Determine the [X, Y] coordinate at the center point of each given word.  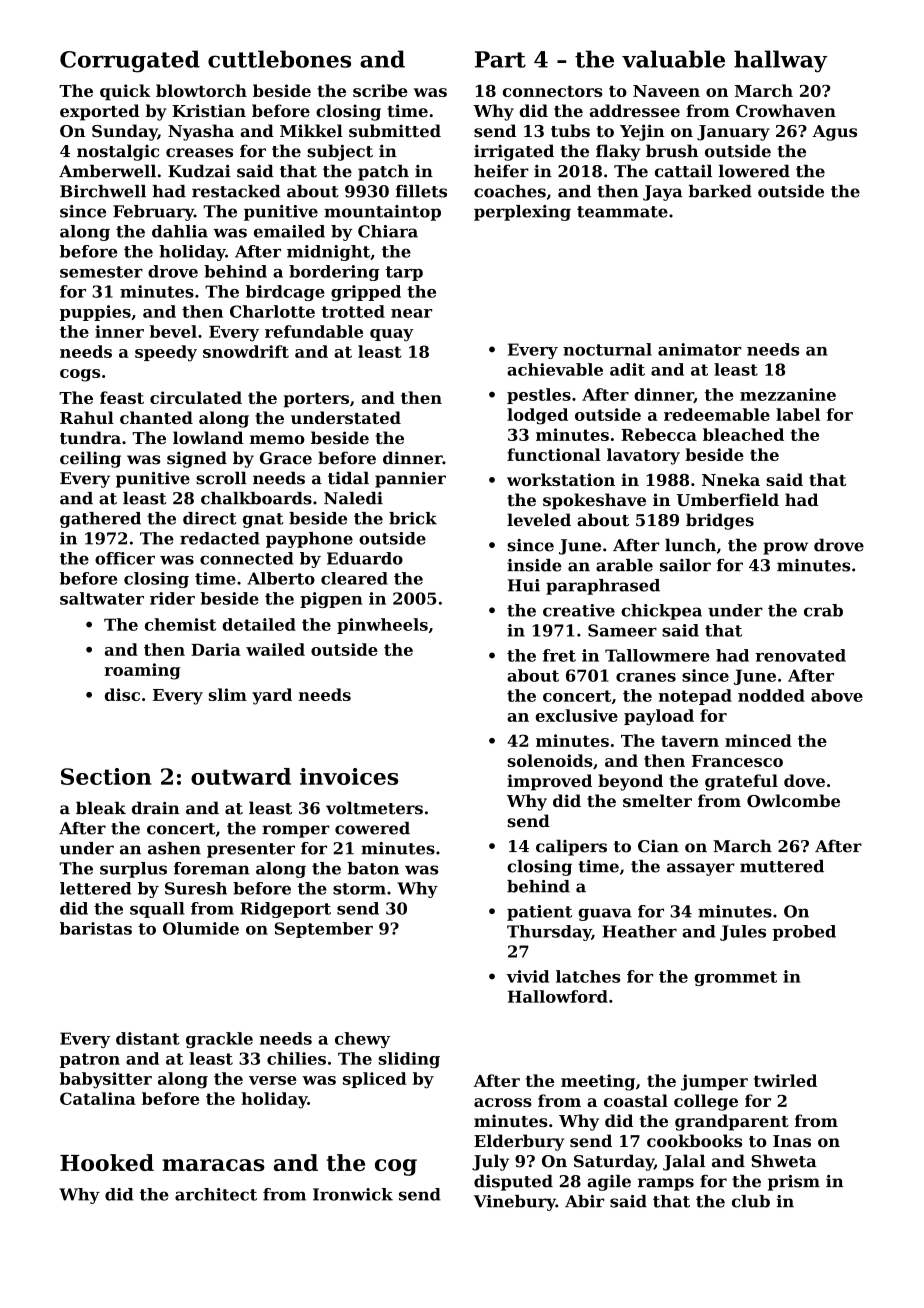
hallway [780, 61]
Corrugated [130, 61]
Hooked [107, 1162]
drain [156, 808]
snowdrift [246, 351]
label [798, 414]
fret [559, 655]
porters [316, 400]
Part [500, 59]
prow [785, 548]
